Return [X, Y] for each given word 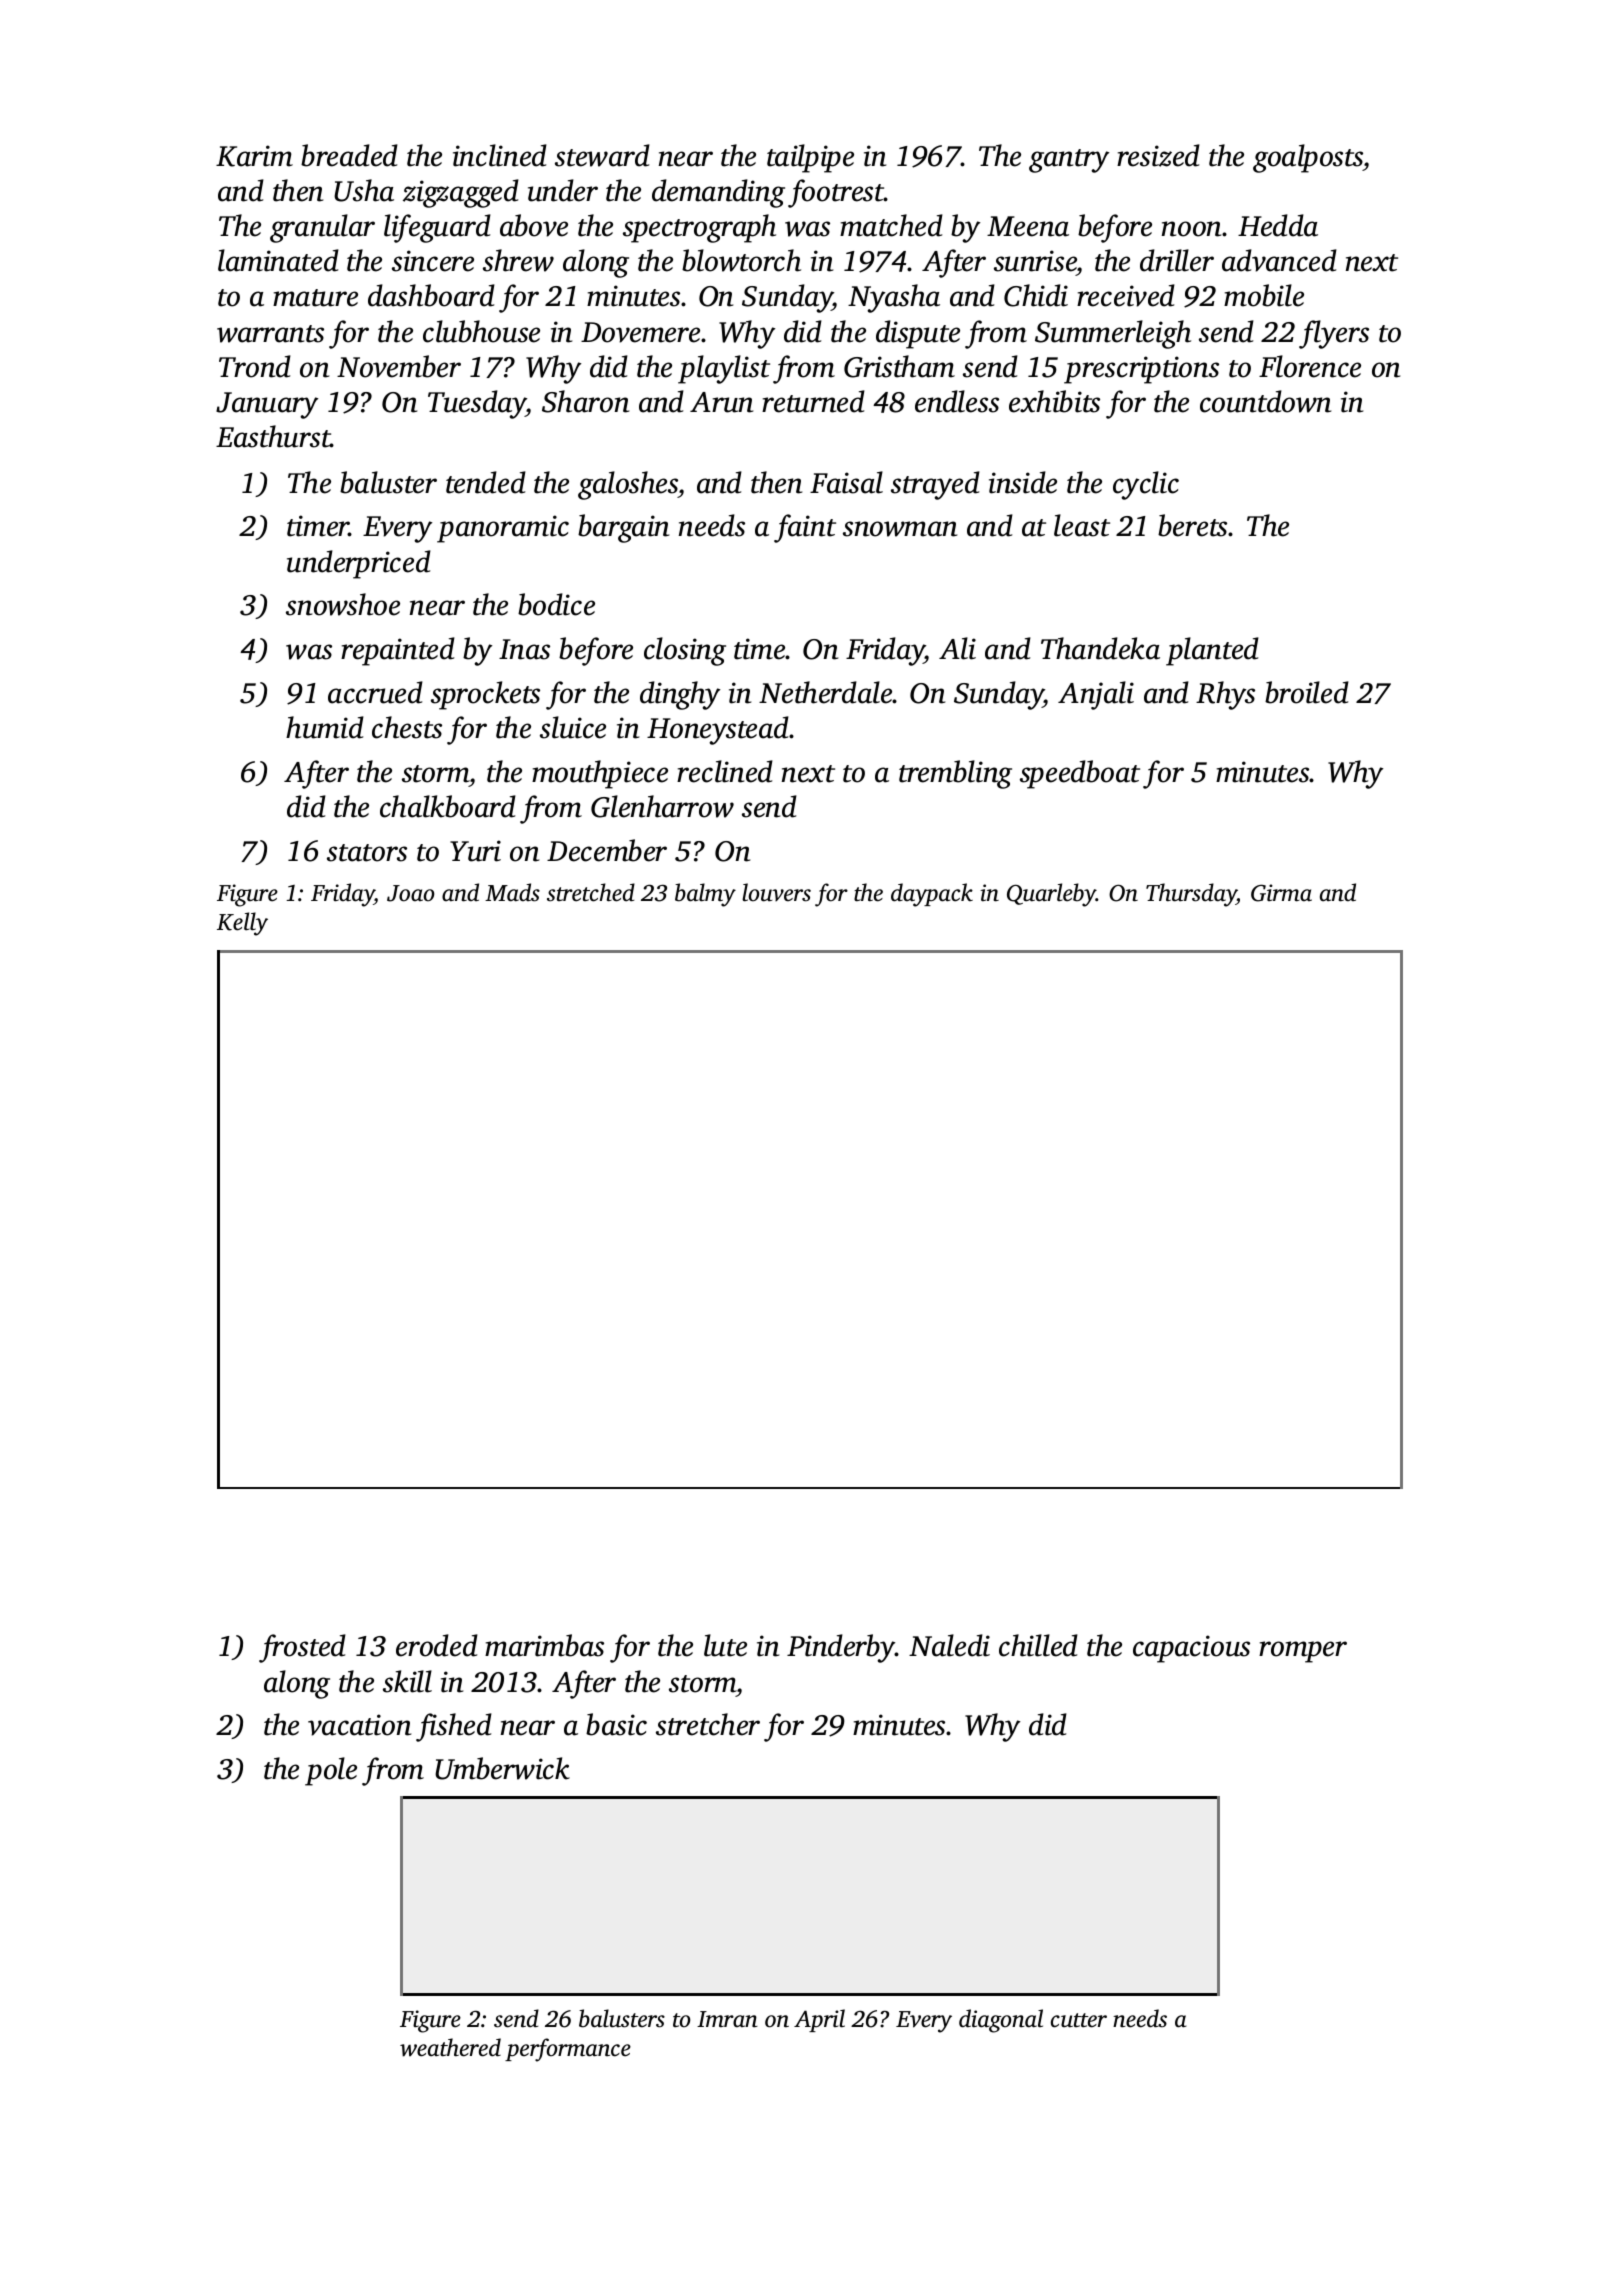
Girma [1281, 893]
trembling [955, 774]
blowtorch [741, 260]
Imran [727, 2019]
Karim [254, 156]
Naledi [949, 1645]
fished [454, 1727]
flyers [1334, 334]
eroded [437, 1645]
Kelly [242, 924]
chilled [1038, 1645]
